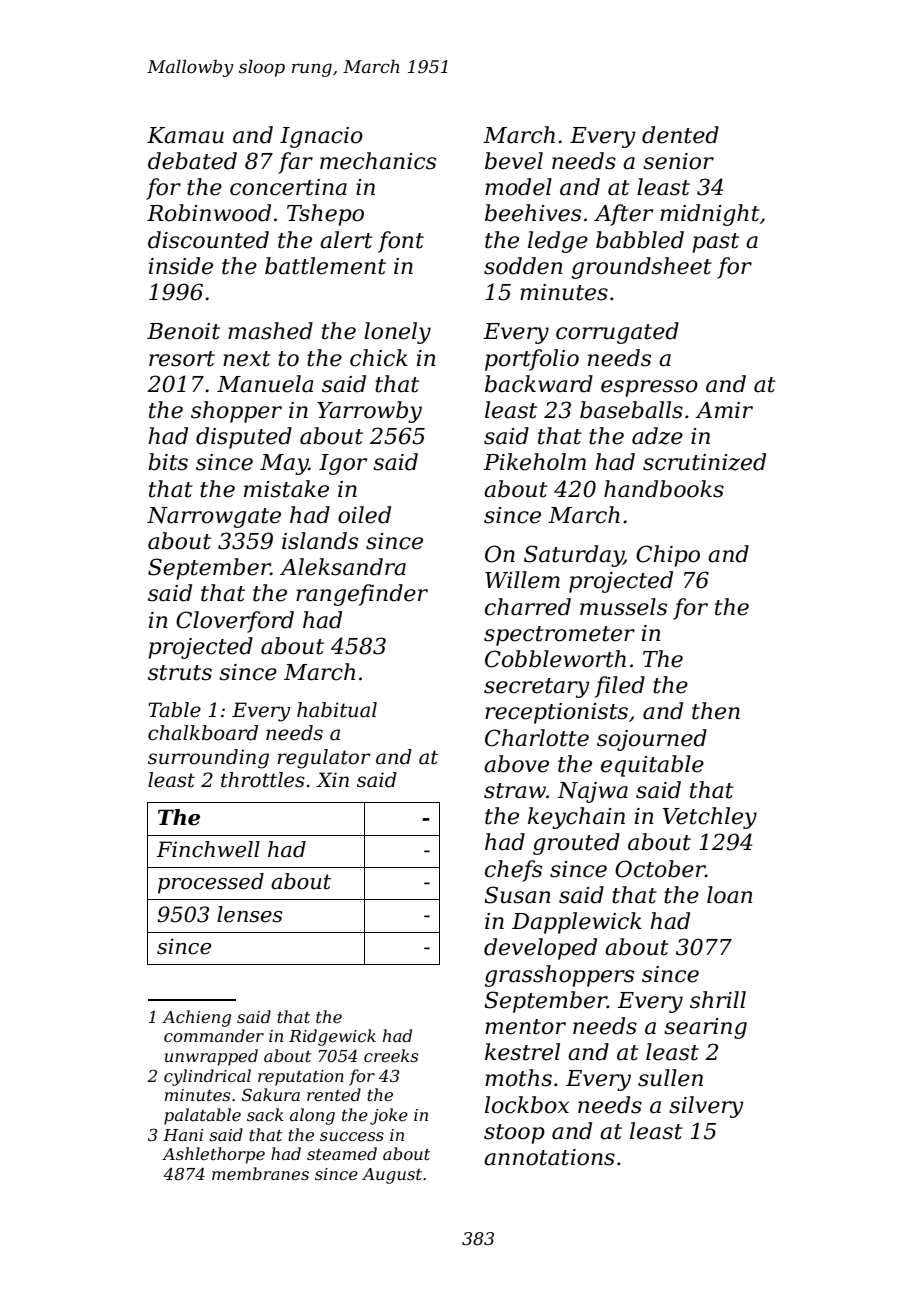 The image size is (924, 1311). What do you see at coordinates (514, 1134) in the screenshot?
I see `stoop` at bounding box center [514, 1134].
